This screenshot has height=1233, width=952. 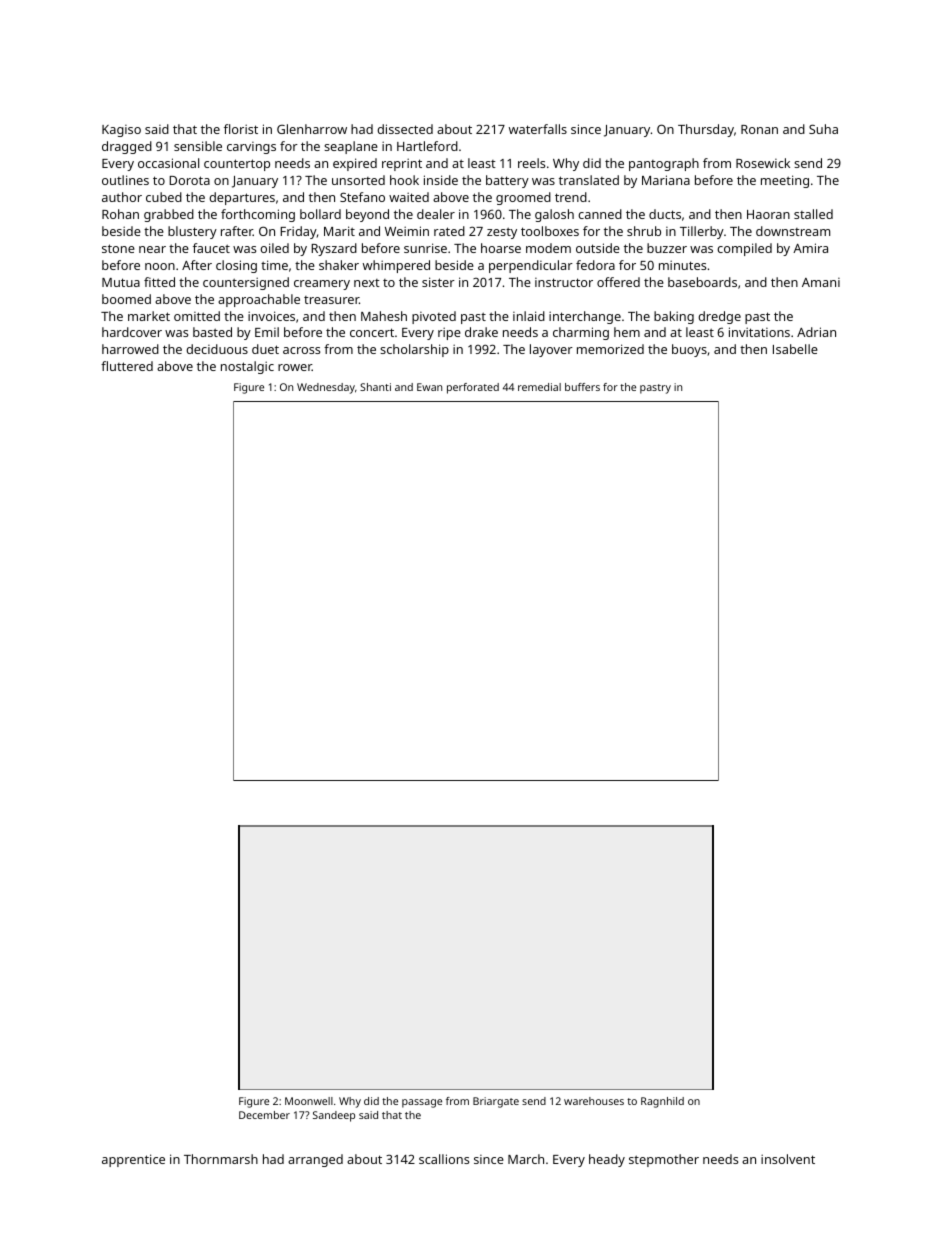 What do you see at coordinates (192, 232) in the screenshot?
I see `blustery` at bounding box center [192, 232].
